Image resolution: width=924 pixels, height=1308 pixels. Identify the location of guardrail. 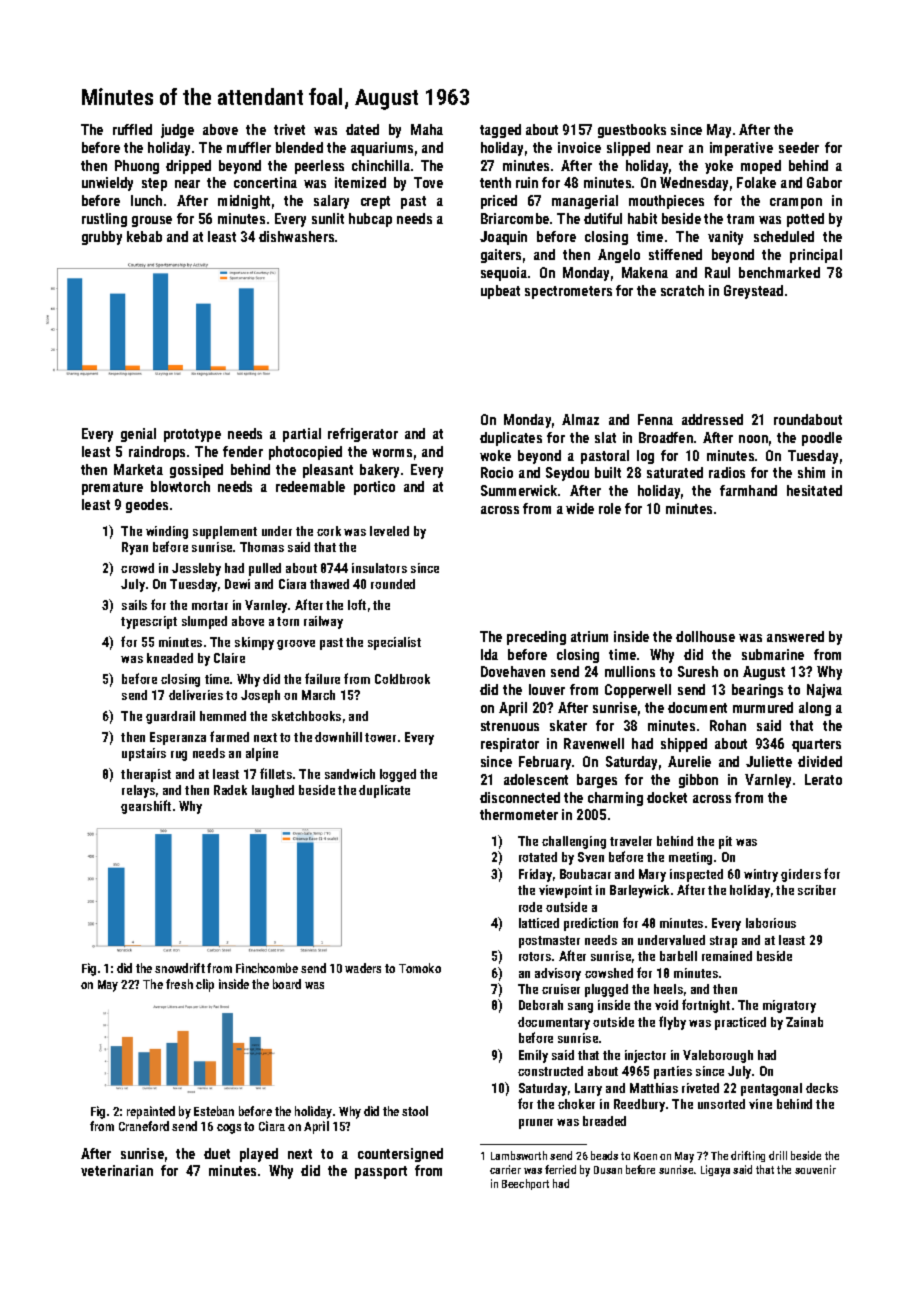
(170, 717).
